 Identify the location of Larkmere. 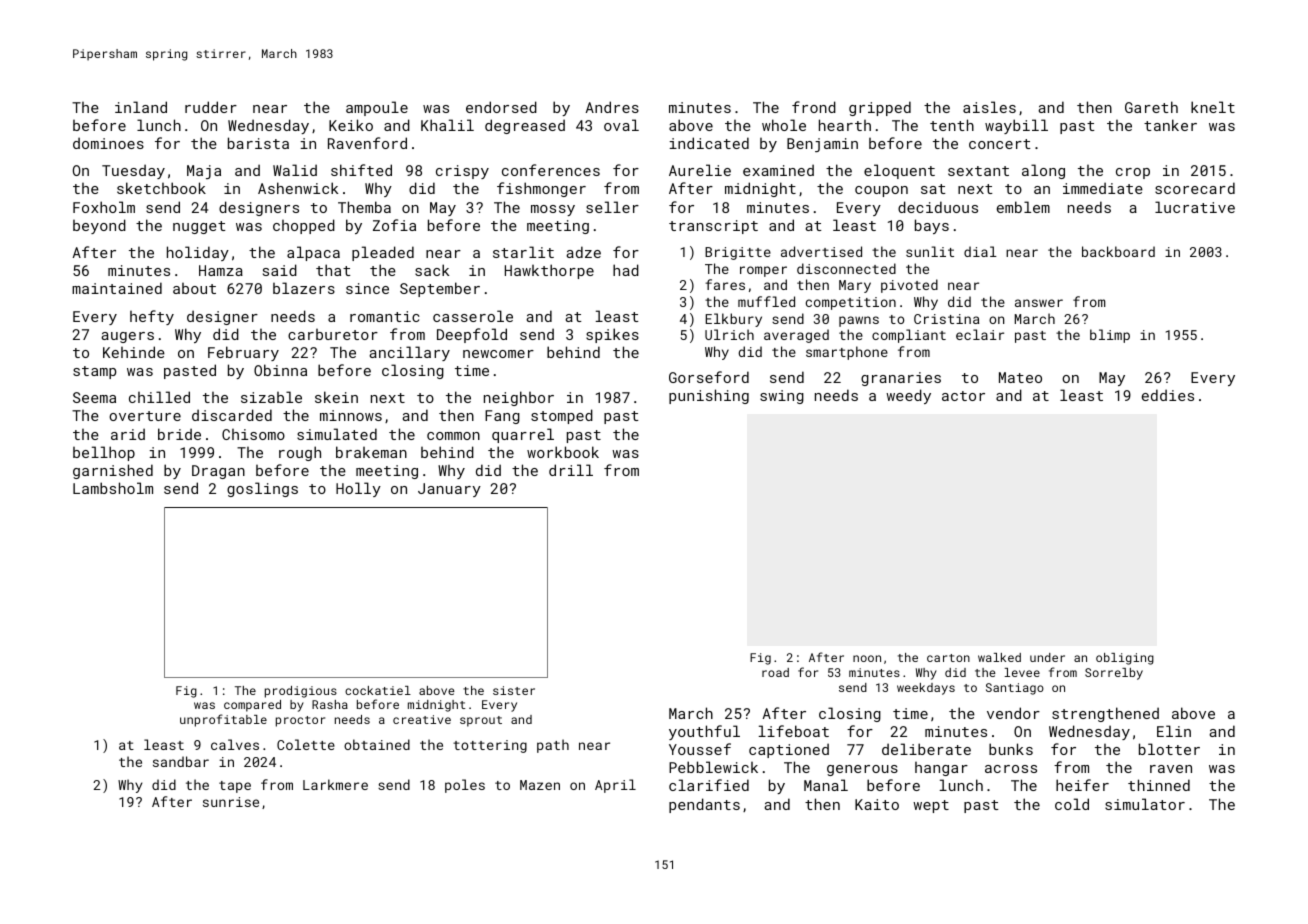
(335, 784).
